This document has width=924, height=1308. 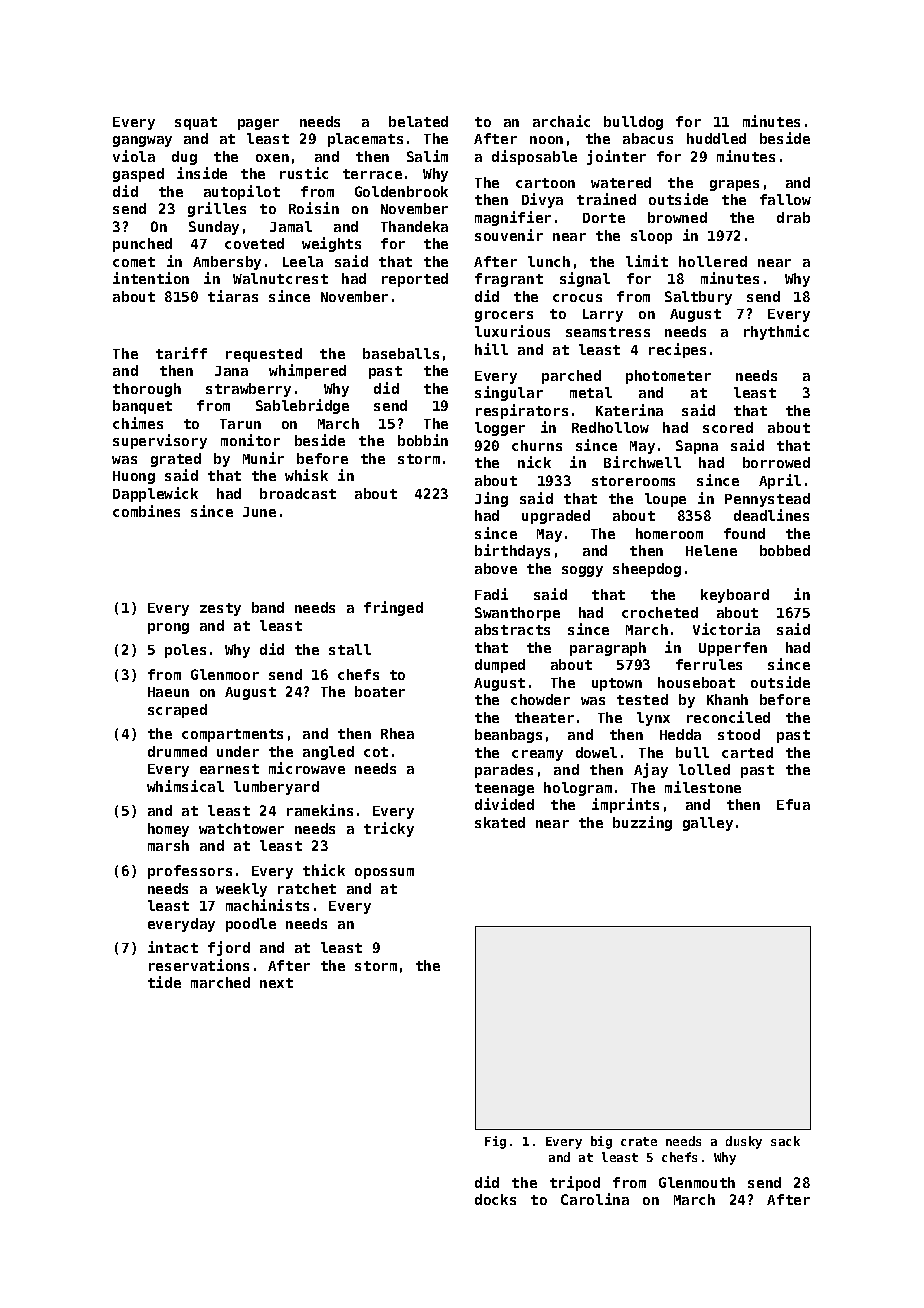 I want to click on abacus, so click(x=648, y=138).
